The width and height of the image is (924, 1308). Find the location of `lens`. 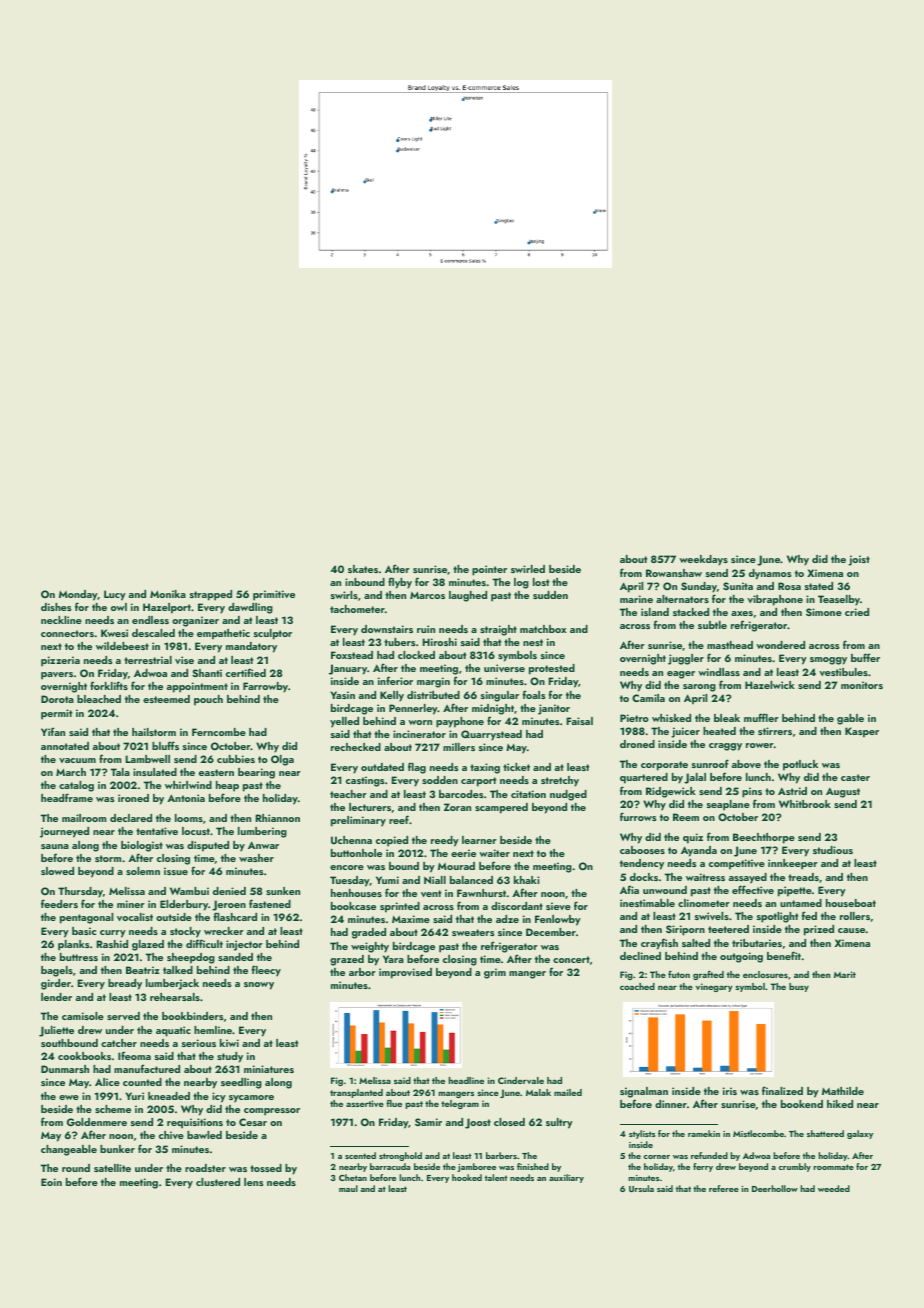

lens is located at coordinates (253, 1182).
